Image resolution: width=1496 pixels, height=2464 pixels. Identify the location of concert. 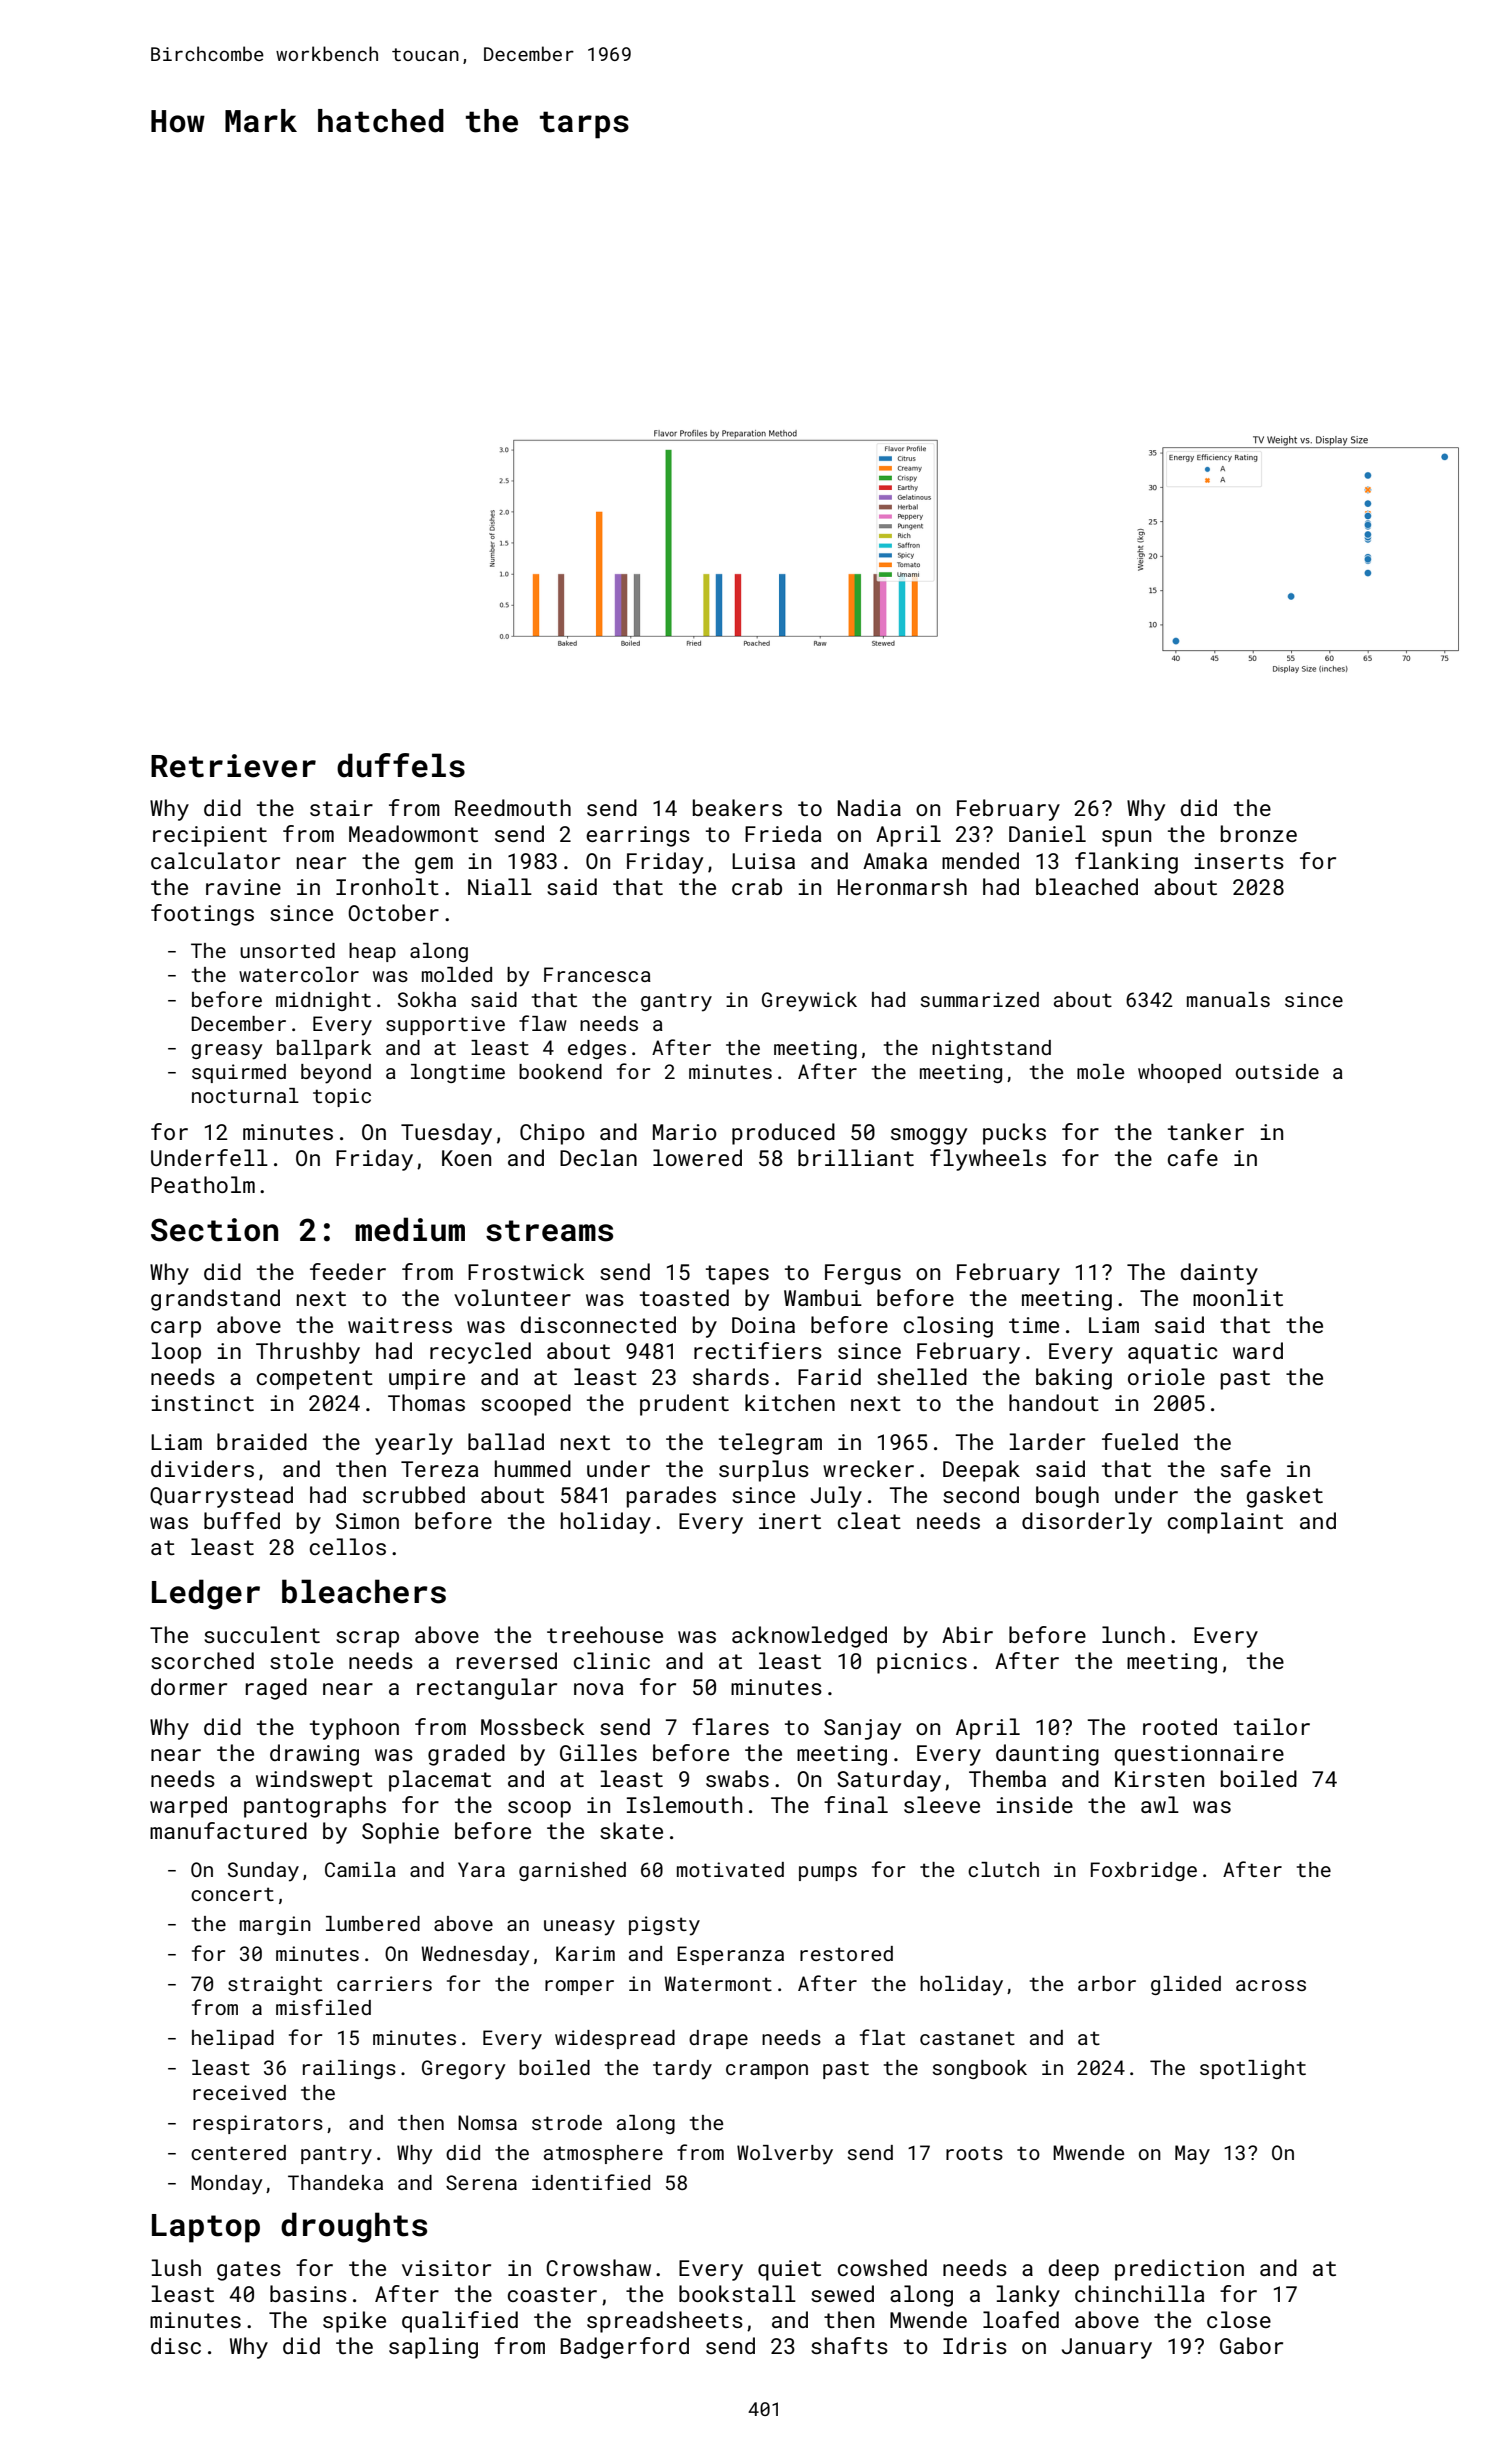
(232, 1894).
